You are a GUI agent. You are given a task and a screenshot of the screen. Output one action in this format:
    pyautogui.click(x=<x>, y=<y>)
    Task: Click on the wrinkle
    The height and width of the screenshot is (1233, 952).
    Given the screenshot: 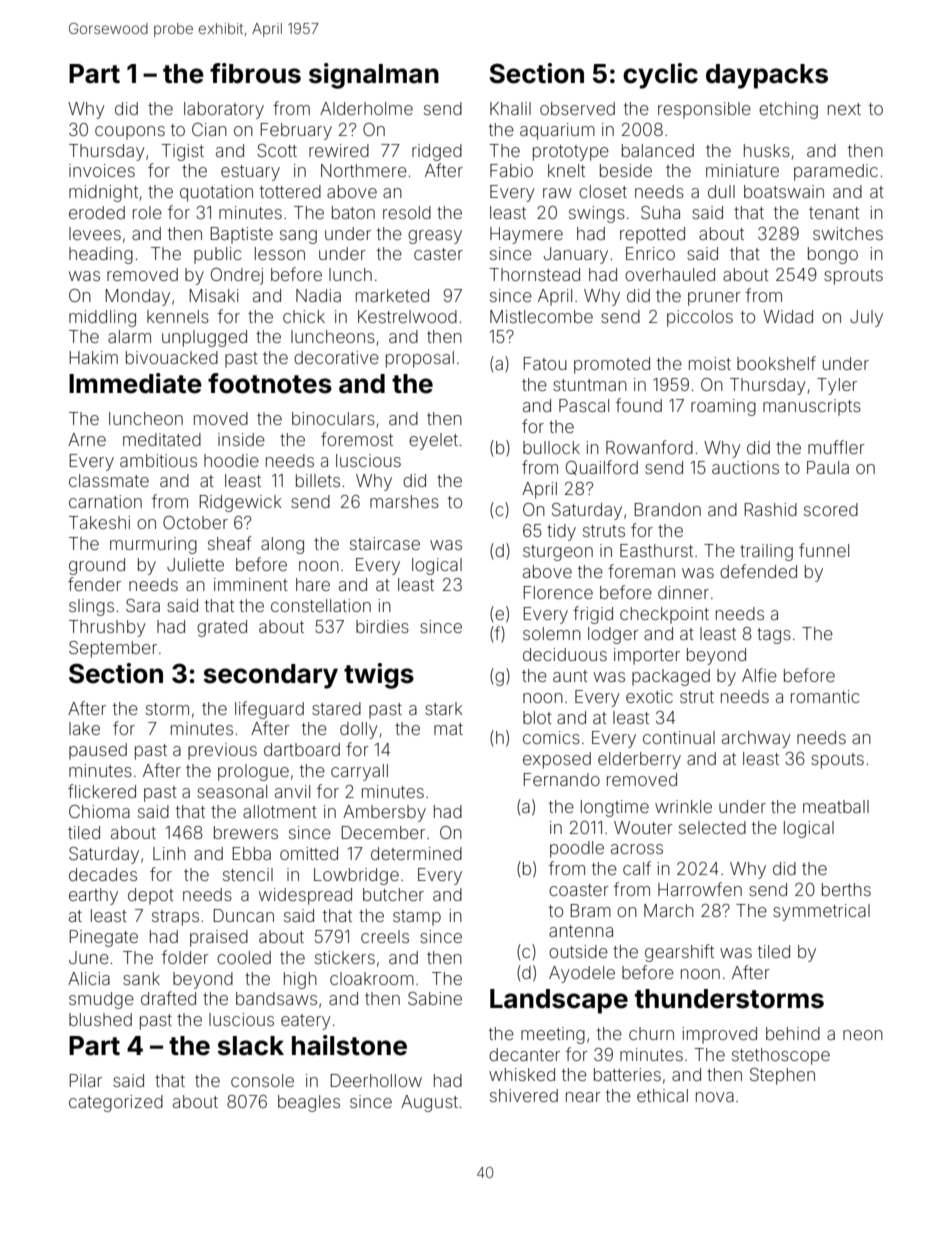 What is the action you would take?
    pyautogui.click(x=683, y=806)
